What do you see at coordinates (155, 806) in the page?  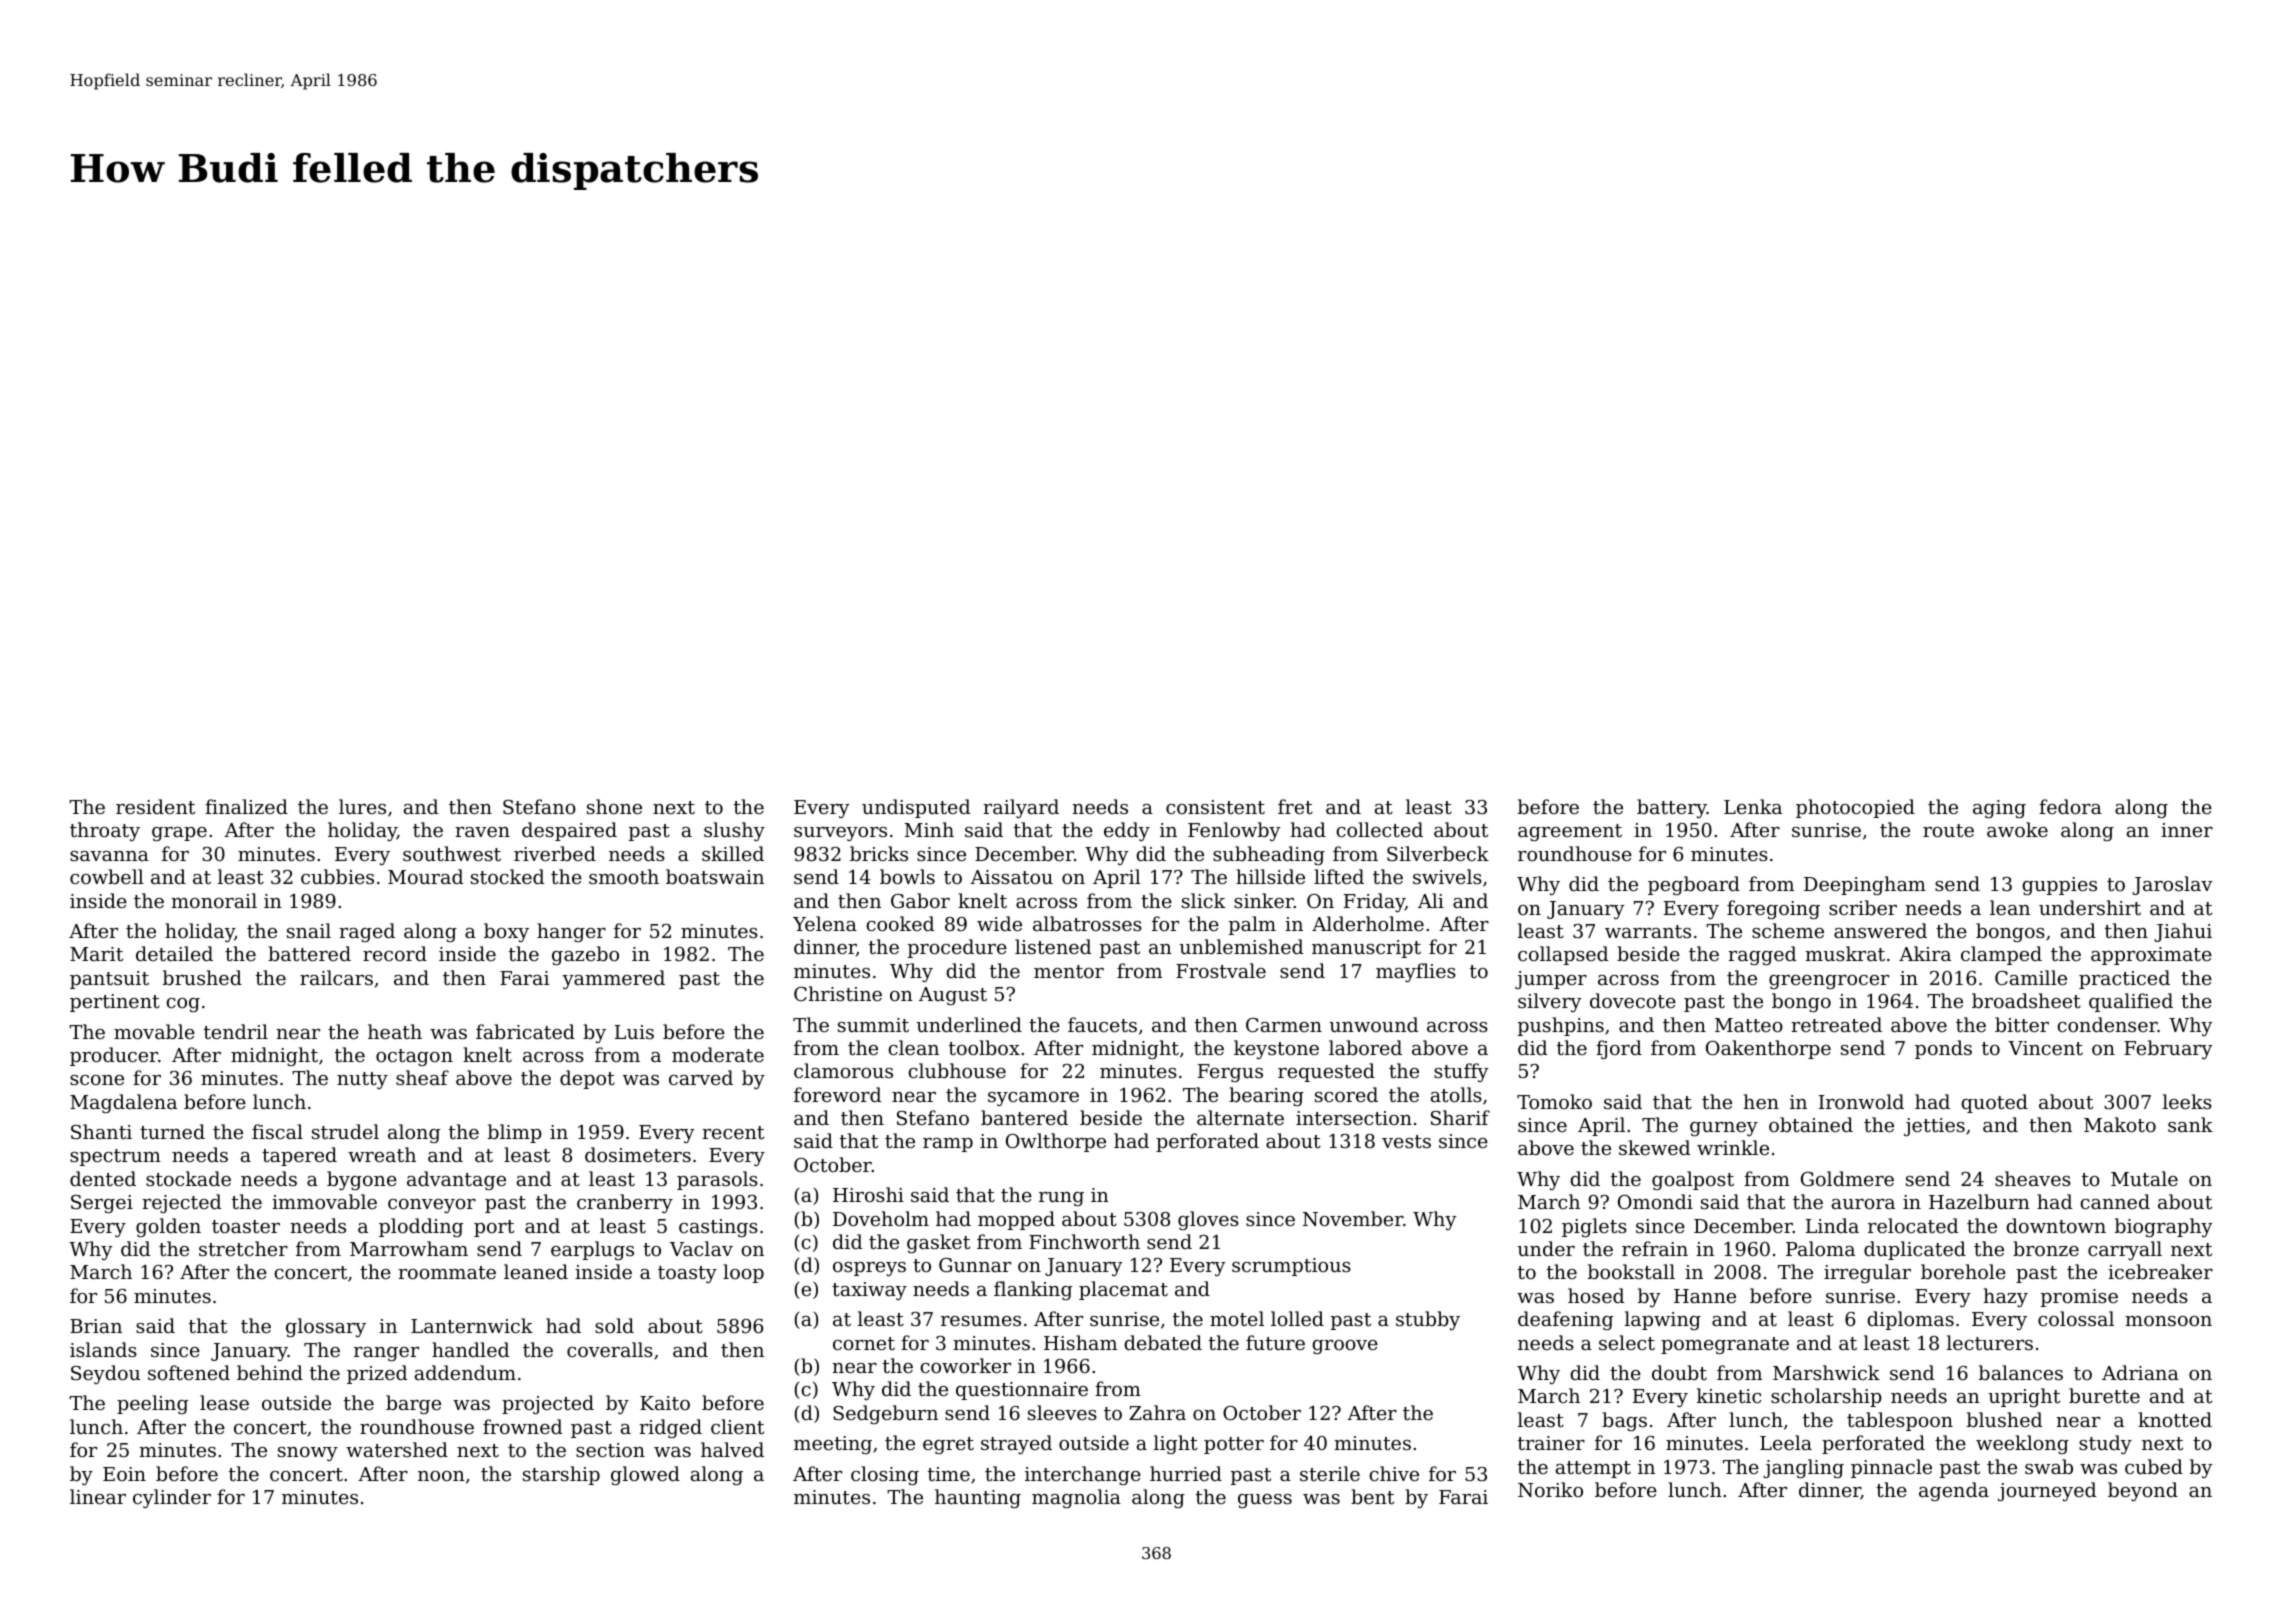 I see `resident` at bounding box center [155, 806].
